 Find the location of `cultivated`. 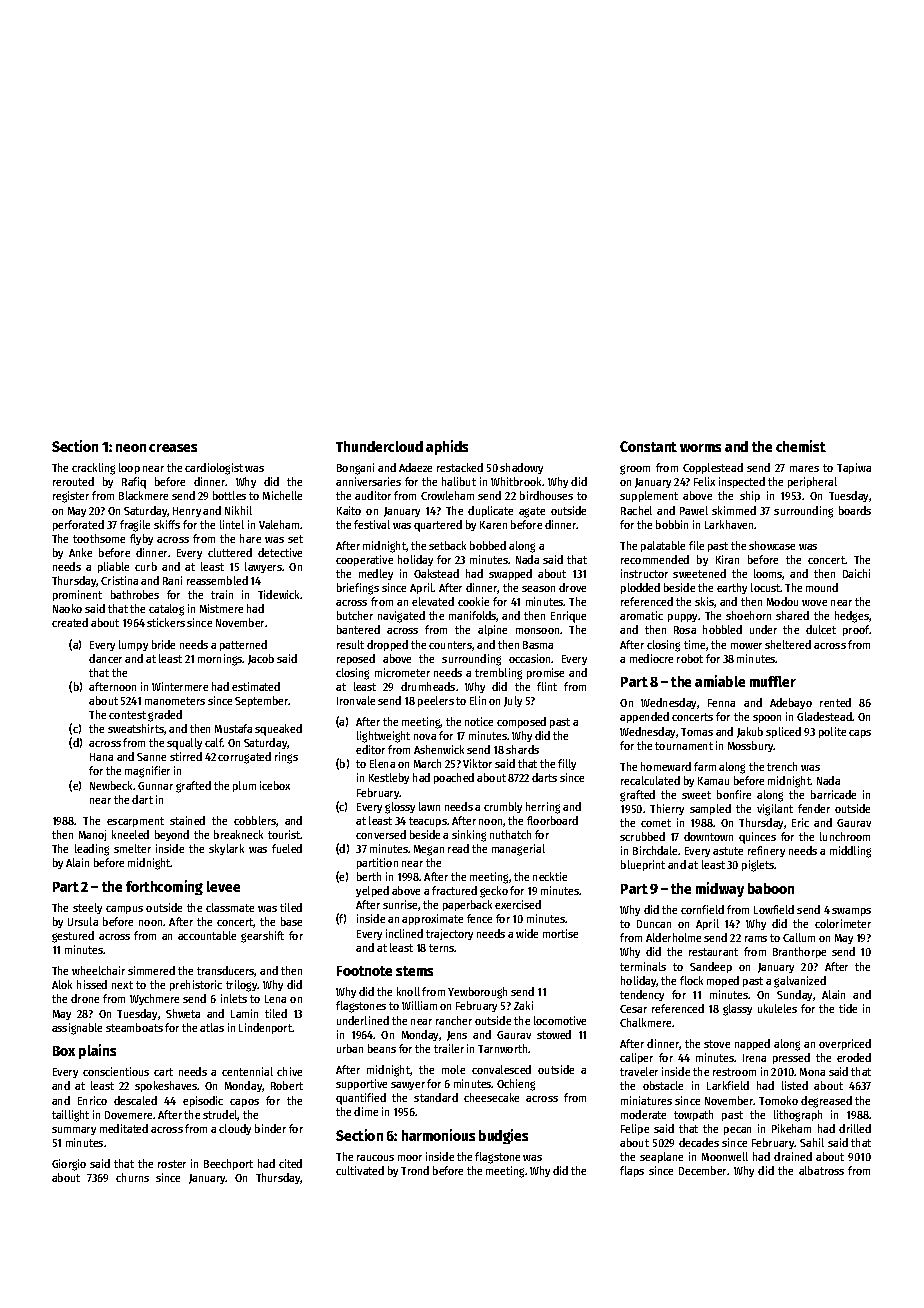

cultivated is located at coordinates (360, 1170).
